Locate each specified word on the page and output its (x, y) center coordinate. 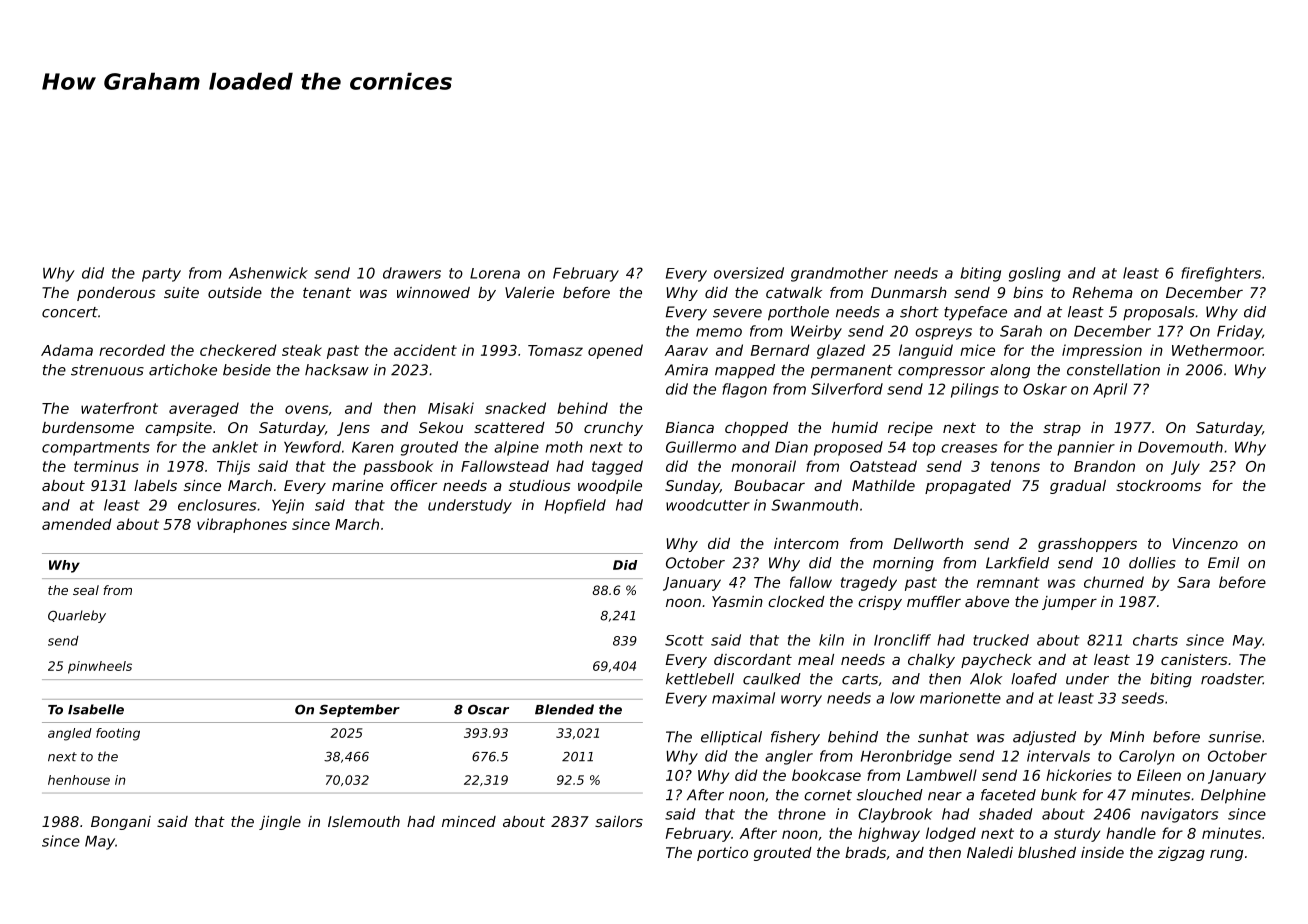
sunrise (1234, 737)
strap (1062, 429)
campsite (178, 429)
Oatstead (883, 466)
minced (469, 821)
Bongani (121, 823)
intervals (1058, 756)
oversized (749, 273)
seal (86, 590)
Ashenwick (268, 273)
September (359, 710)
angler (789, 757)
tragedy (869, 583)
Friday (1239, 332)
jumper (1069, 603)
